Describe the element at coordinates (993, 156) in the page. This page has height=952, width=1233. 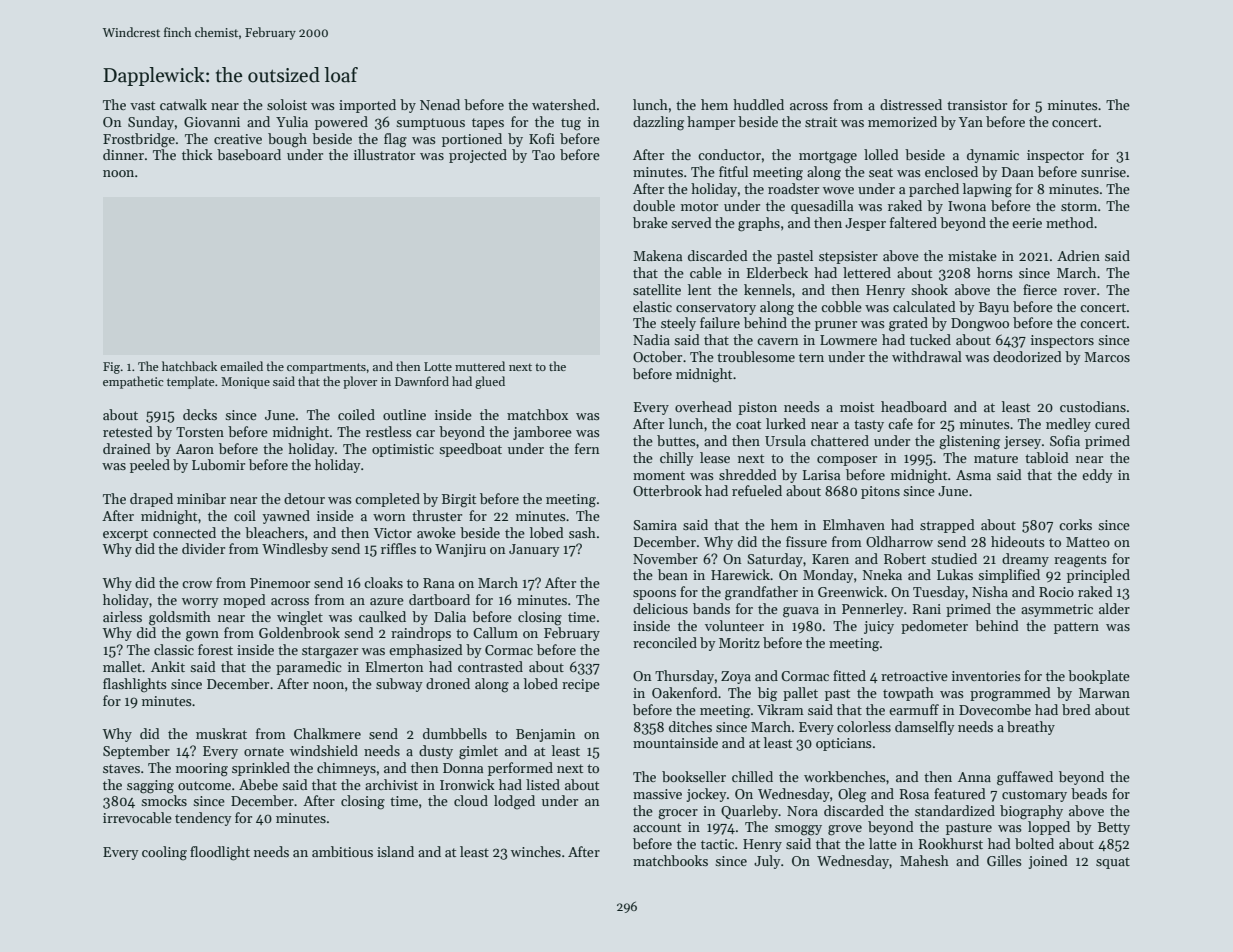
I see `dynamic` at that location.
